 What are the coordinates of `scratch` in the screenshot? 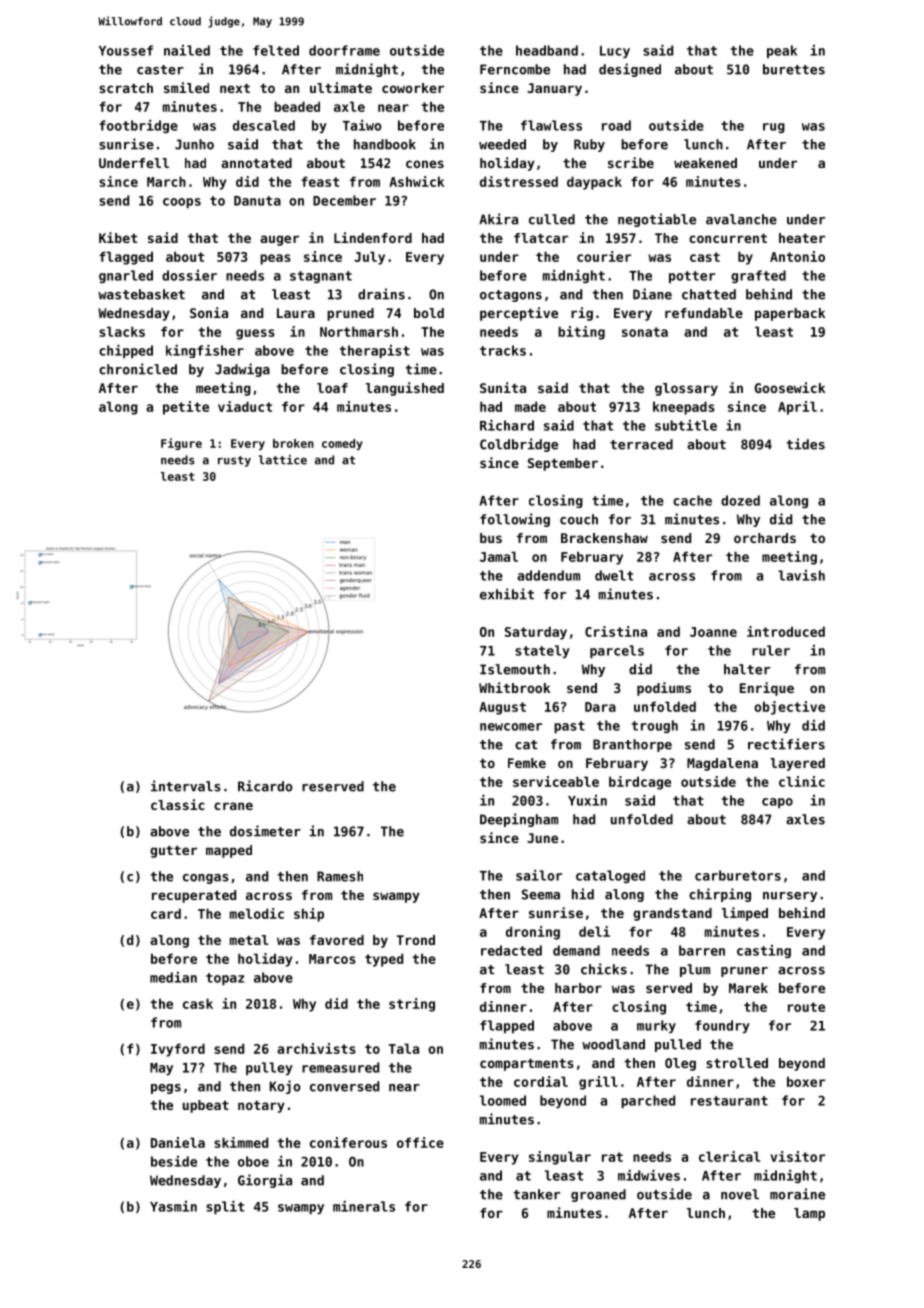 It's located at (126, 88).
